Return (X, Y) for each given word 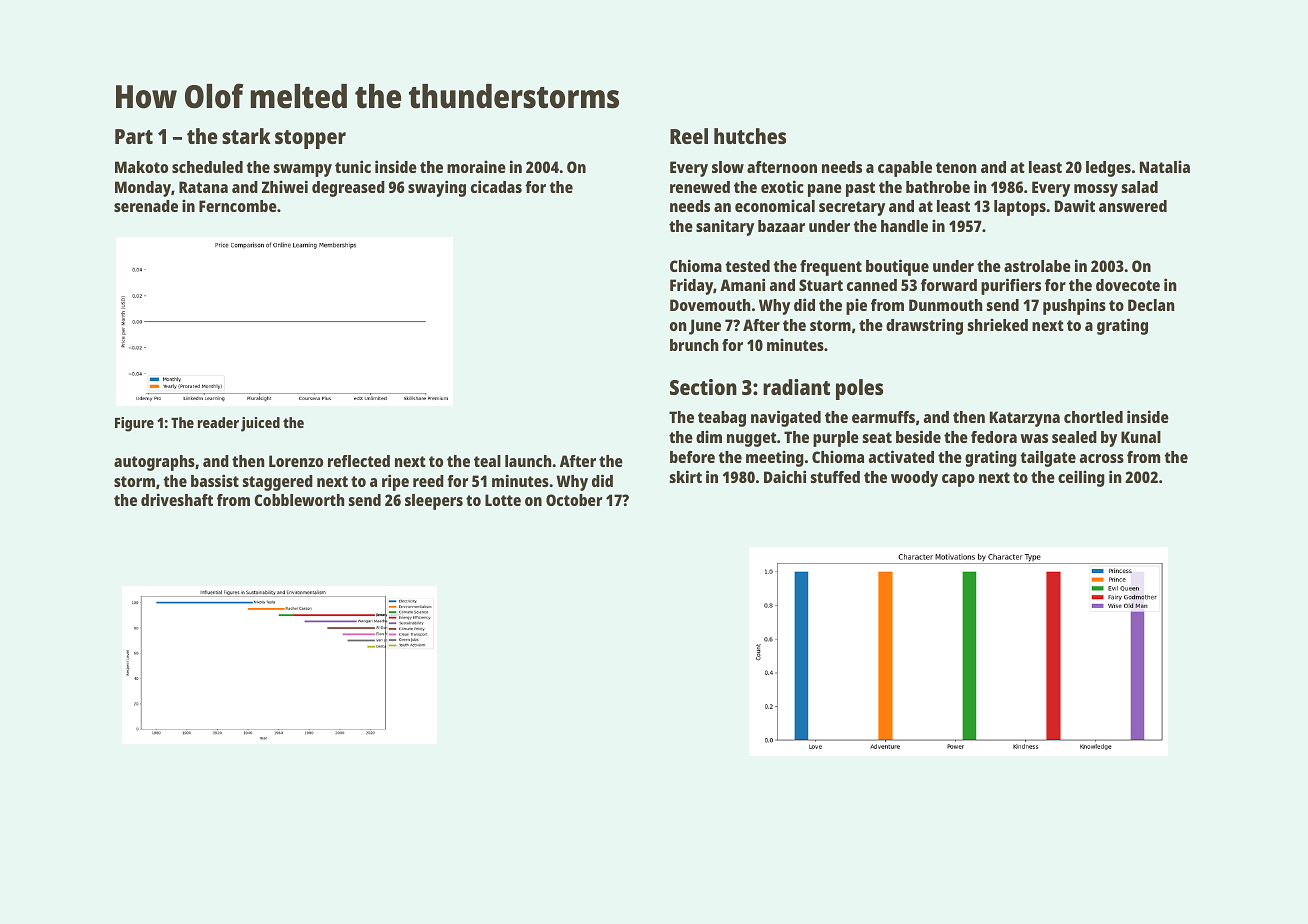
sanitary (725, 227)
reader (218, 422)
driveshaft (177, 499)
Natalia (1165, 166)
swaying (437, 188)
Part (134, 136)
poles (859, 389)
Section (703, 387)
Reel (689, 136)
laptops (1020, 208)
